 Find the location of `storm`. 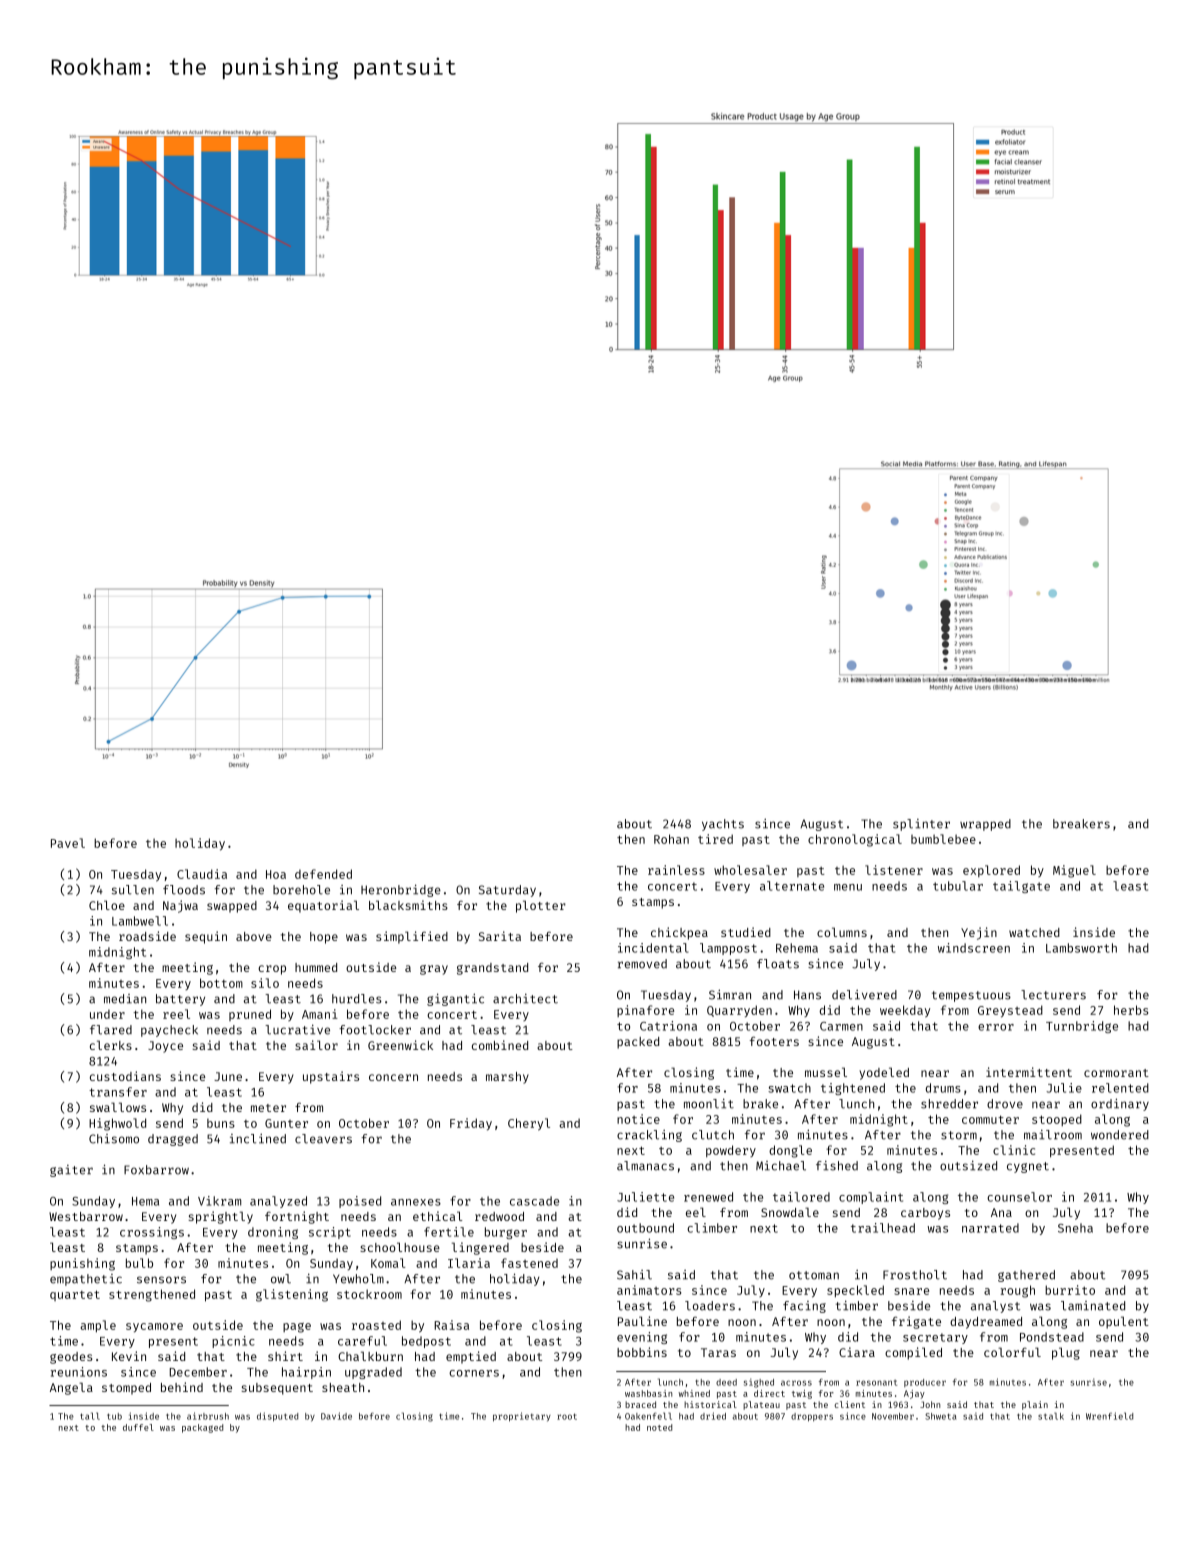

storm is located at coordinates (959, 1135).
